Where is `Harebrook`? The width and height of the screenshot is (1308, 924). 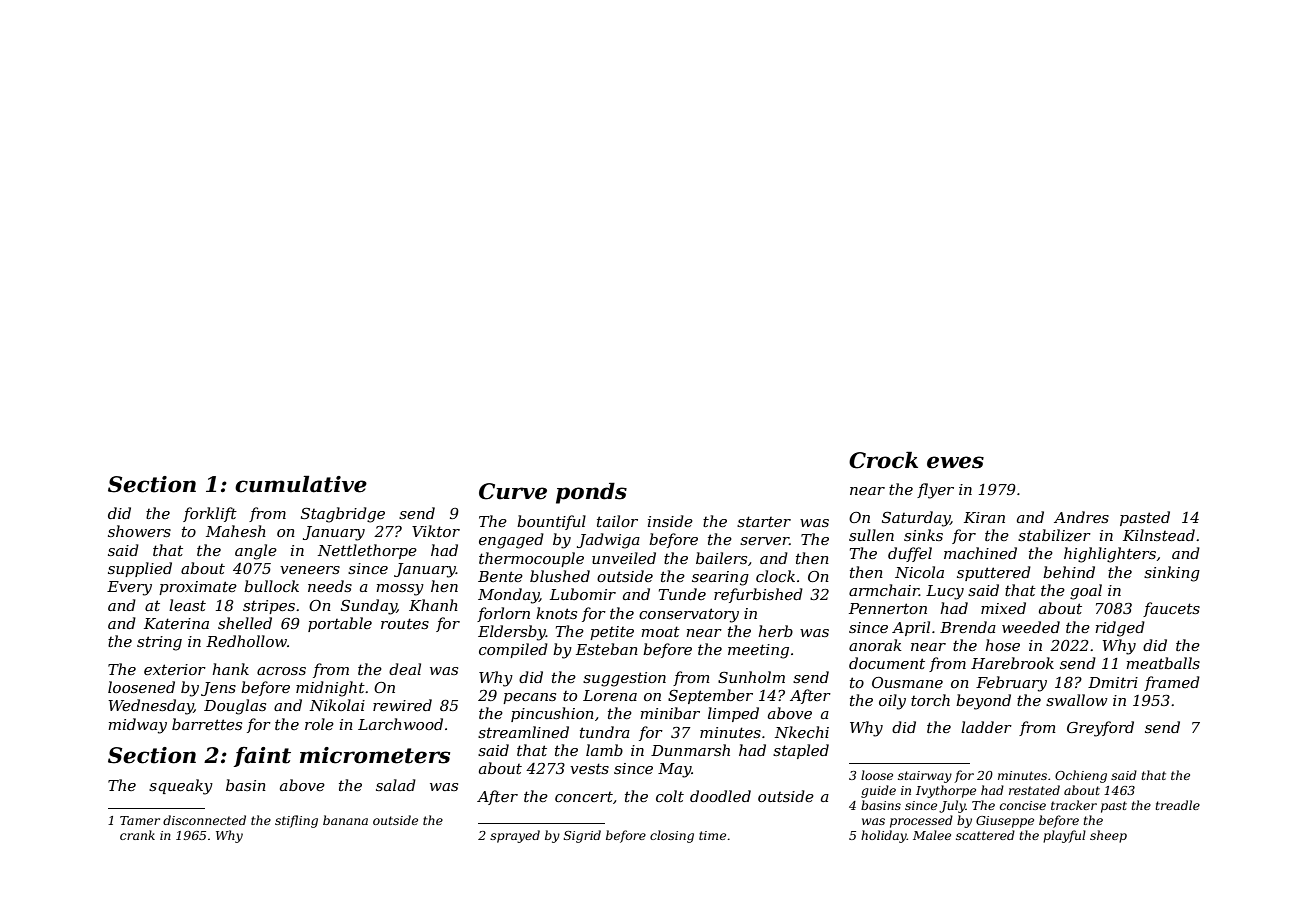 Harebrook is located at coordinates (1012, 663).
